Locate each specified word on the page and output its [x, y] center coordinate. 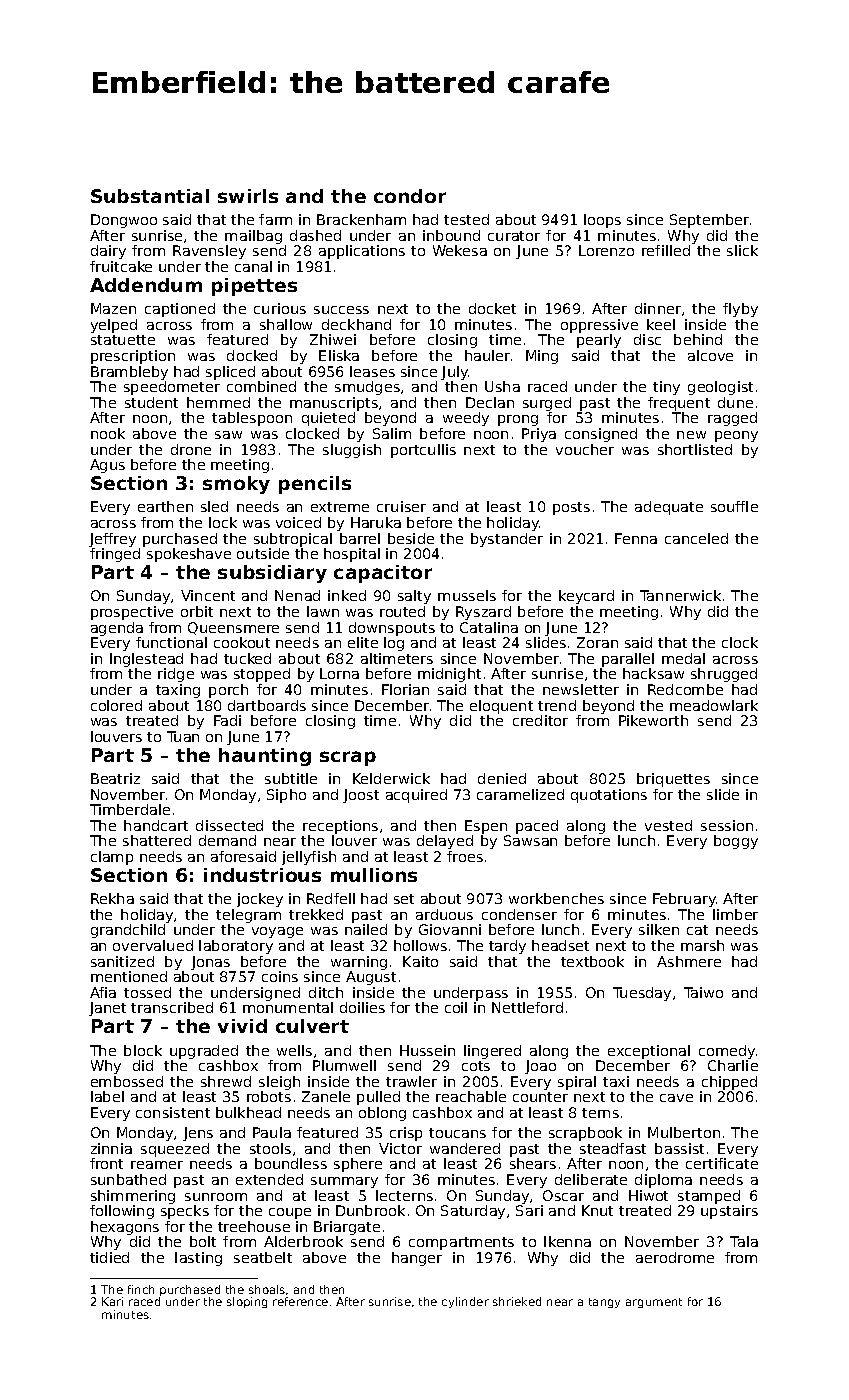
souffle [734, 506]
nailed [366, 929]
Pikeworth [653, 720]
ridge [176, 675]
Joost [361, 796]
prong [518, 420]
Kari [112, 1301]
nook [108, 433]
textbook [592, 961]
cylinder [465, 1302]
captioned [180, 310]
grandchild [128, 931]
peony [736, 436]
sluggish [352, 451]
